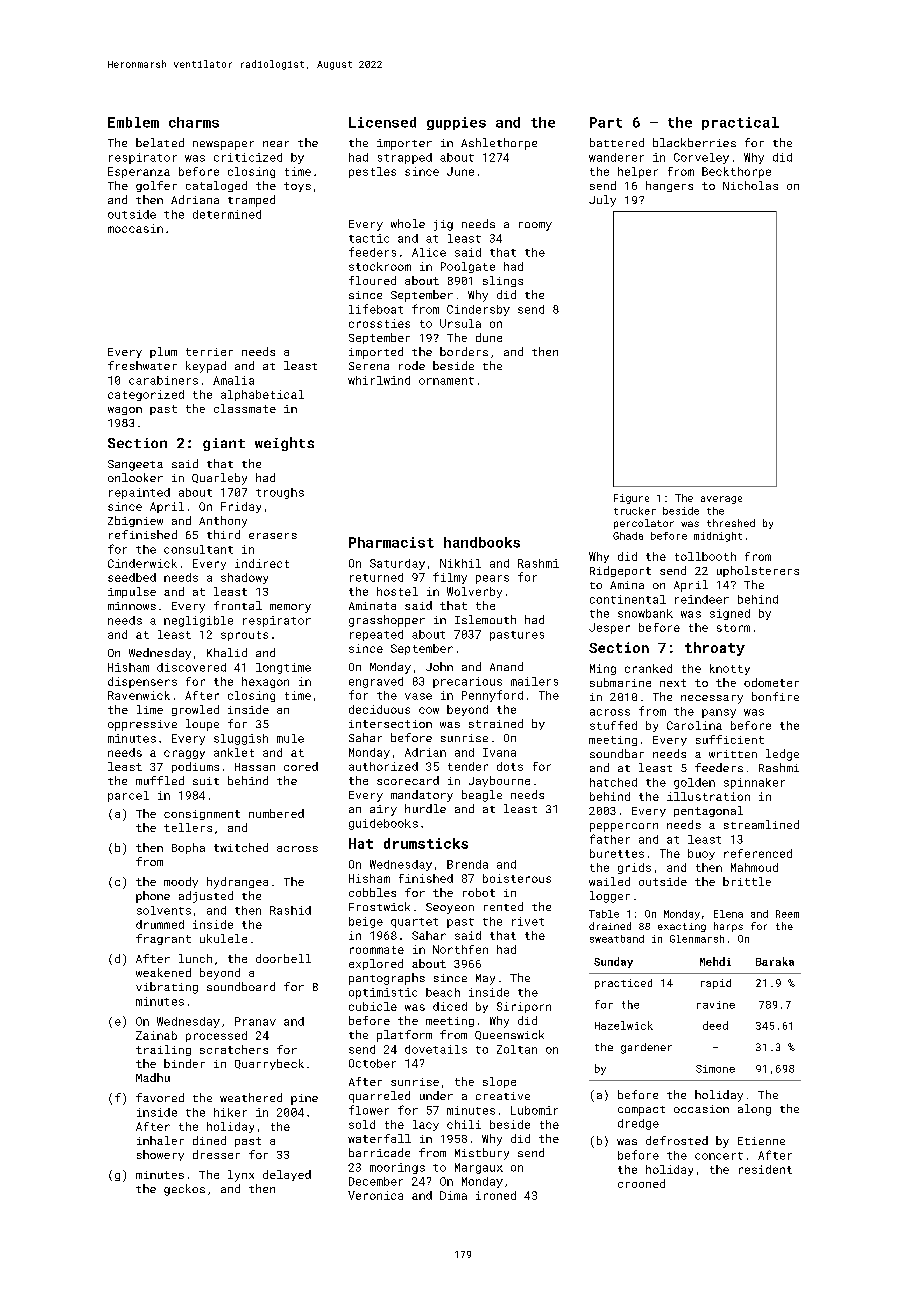 The height and width of the screenshot is (1316, 908). I want to click on belated, so click(160, 142).
